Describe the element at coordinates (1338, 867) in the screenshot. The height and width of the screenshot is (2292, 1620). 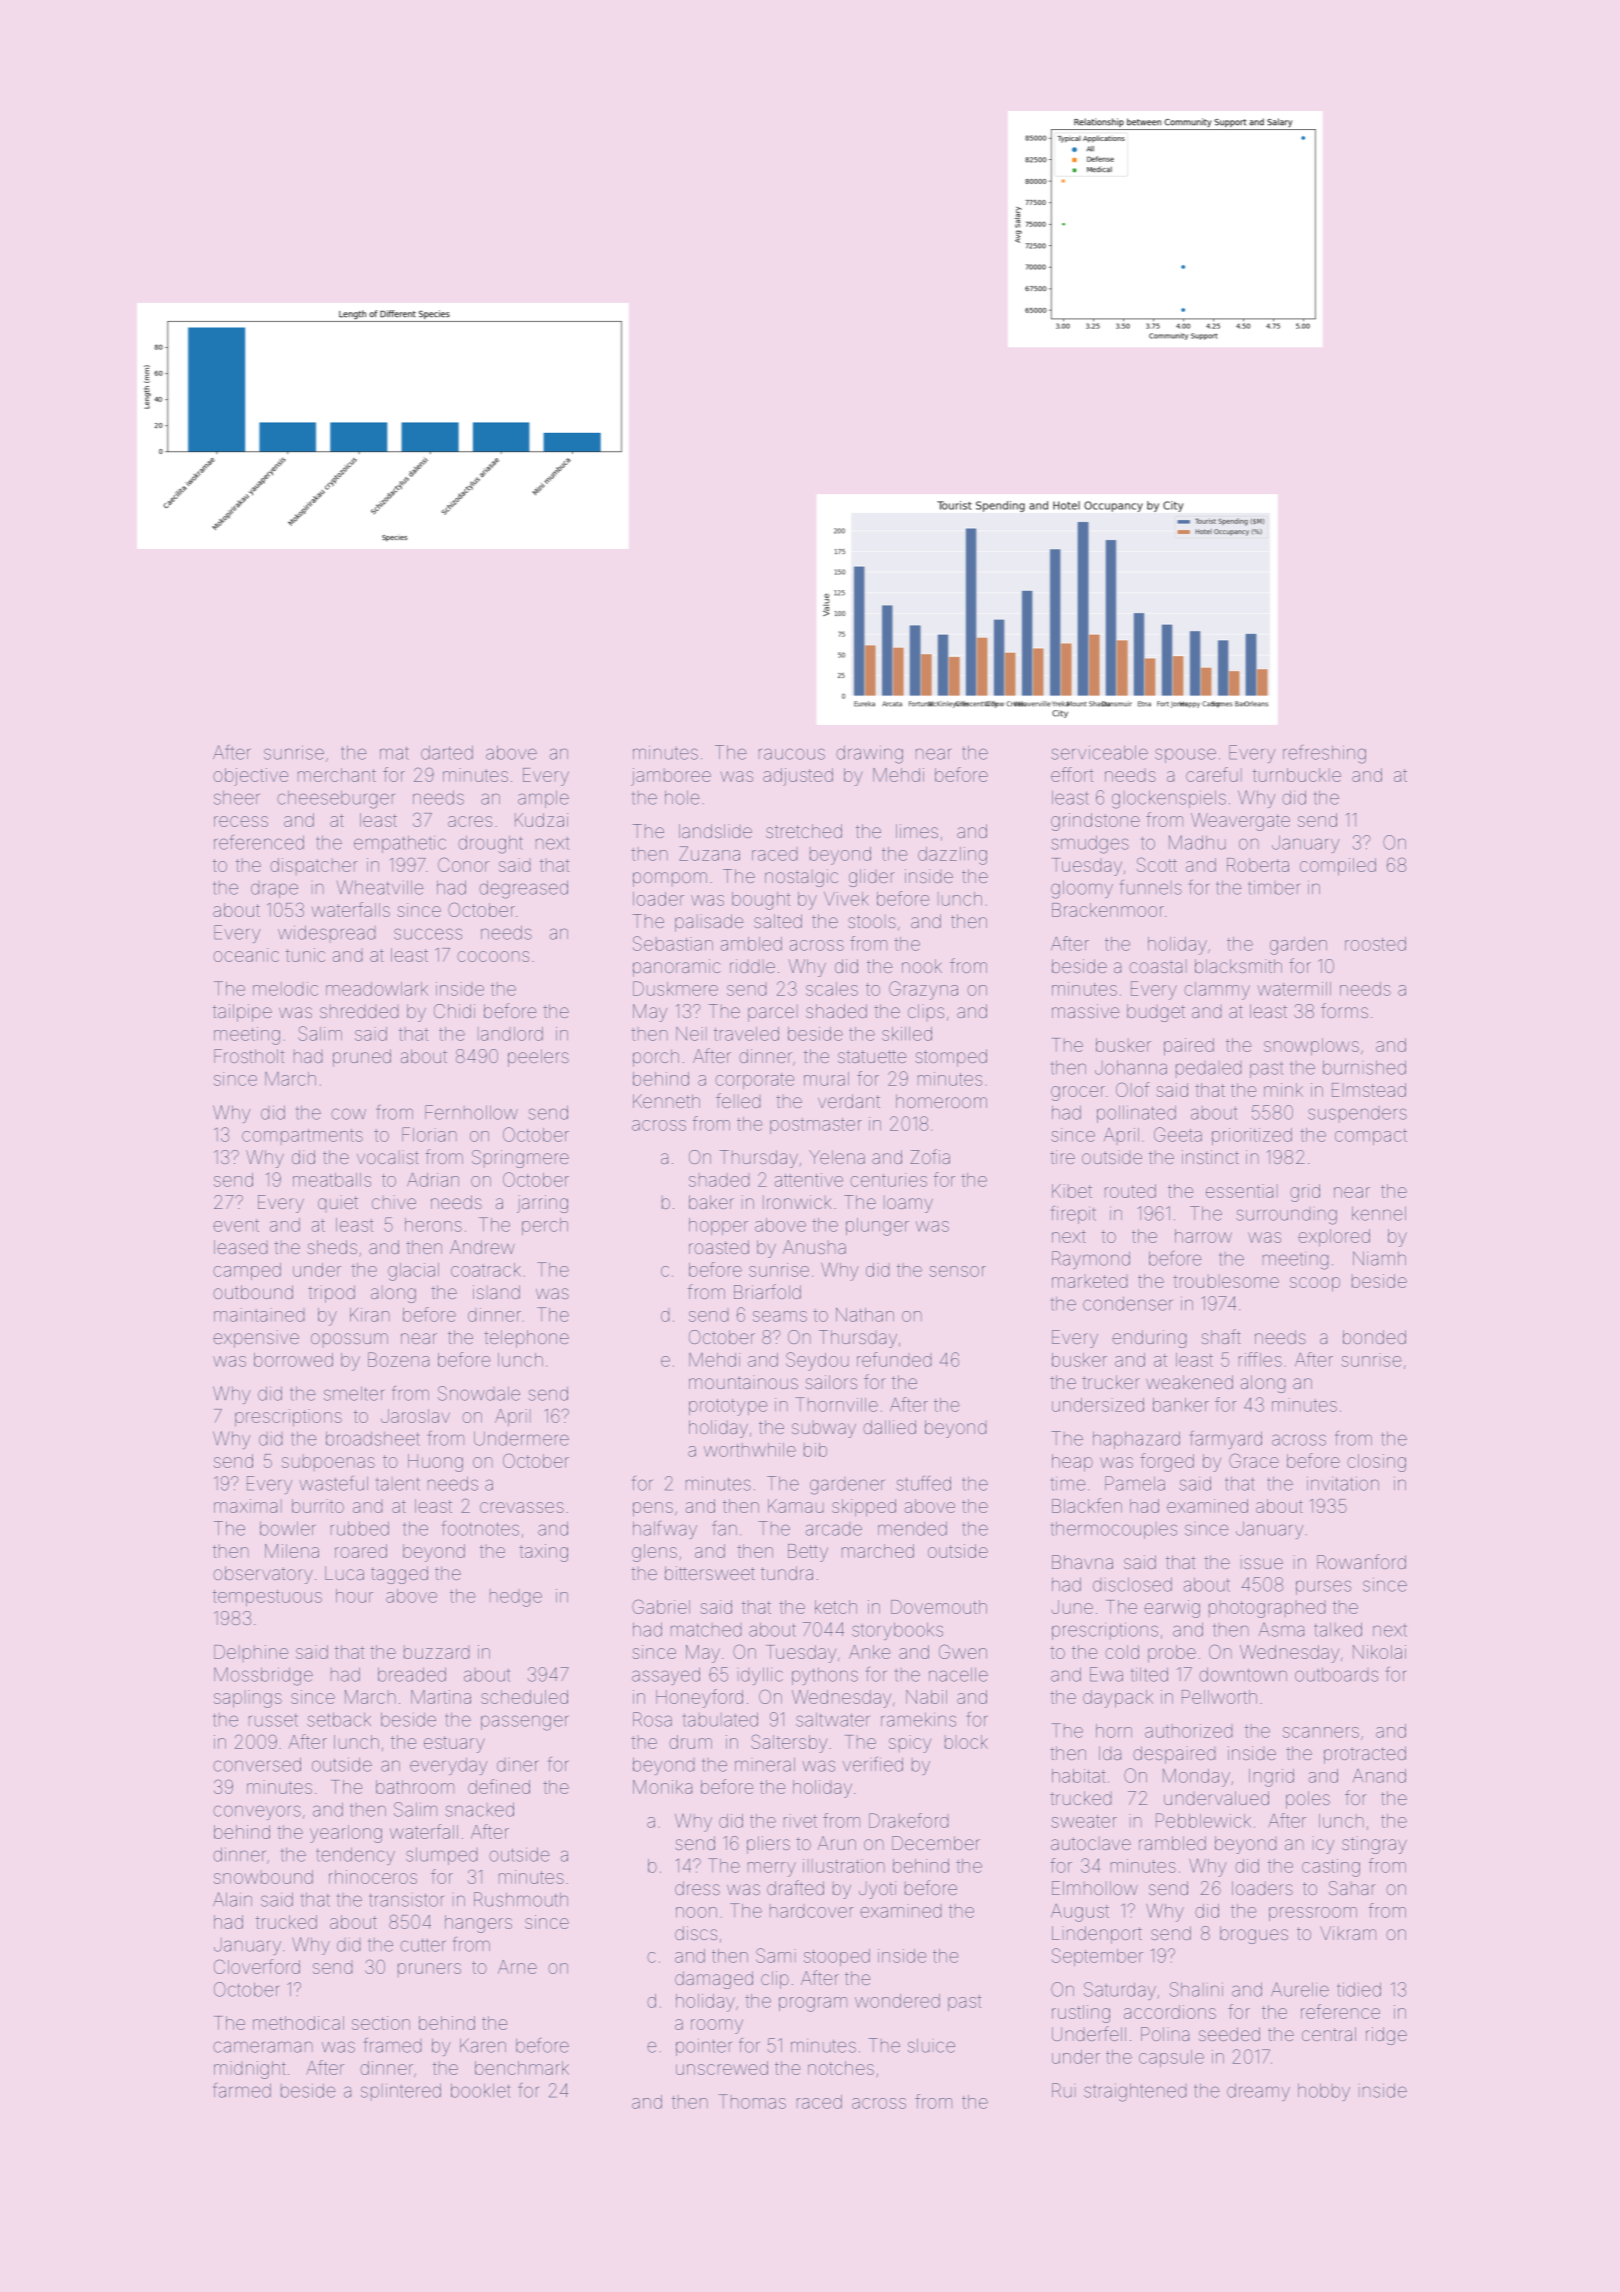
I see `compiled` at that location.
